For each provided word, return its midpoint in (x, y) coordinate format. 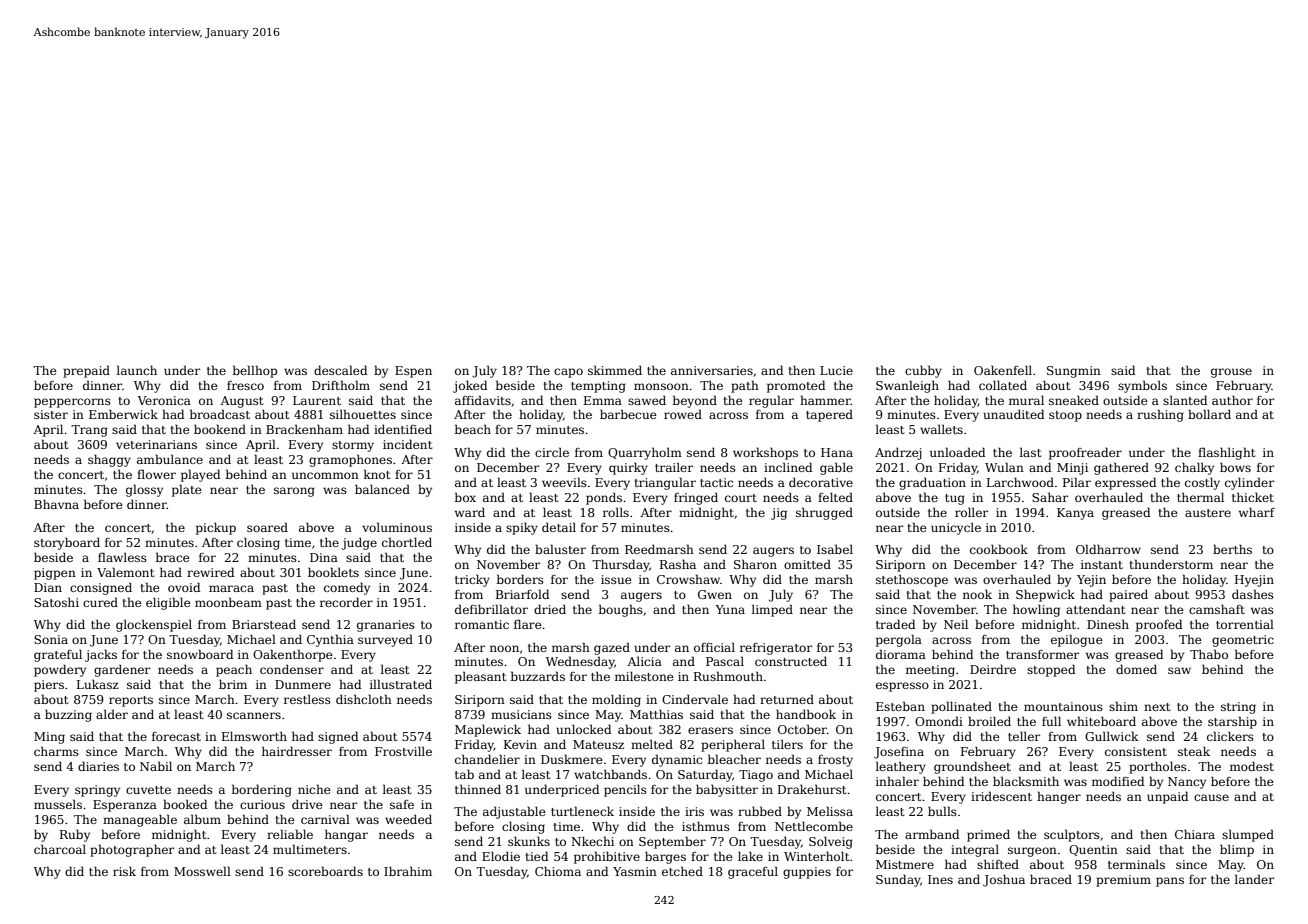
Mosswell (202, 871)
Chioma (558, 871)
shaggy (109, 460)
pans (1170, 882)
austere (1208, 513)
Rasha (678, 564)
